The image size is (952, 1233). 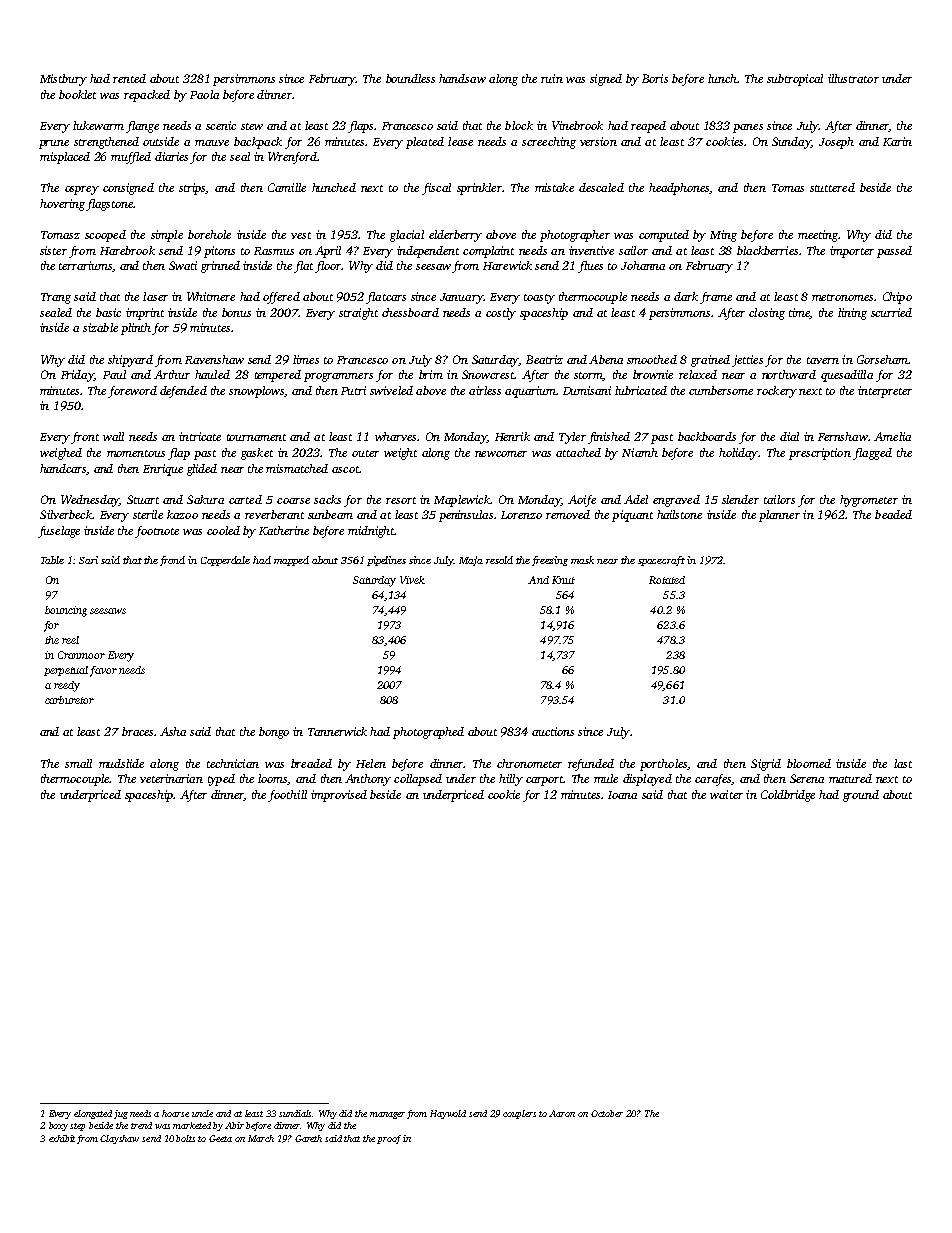 I want to click on Friday, so click(x=77, y=376).
